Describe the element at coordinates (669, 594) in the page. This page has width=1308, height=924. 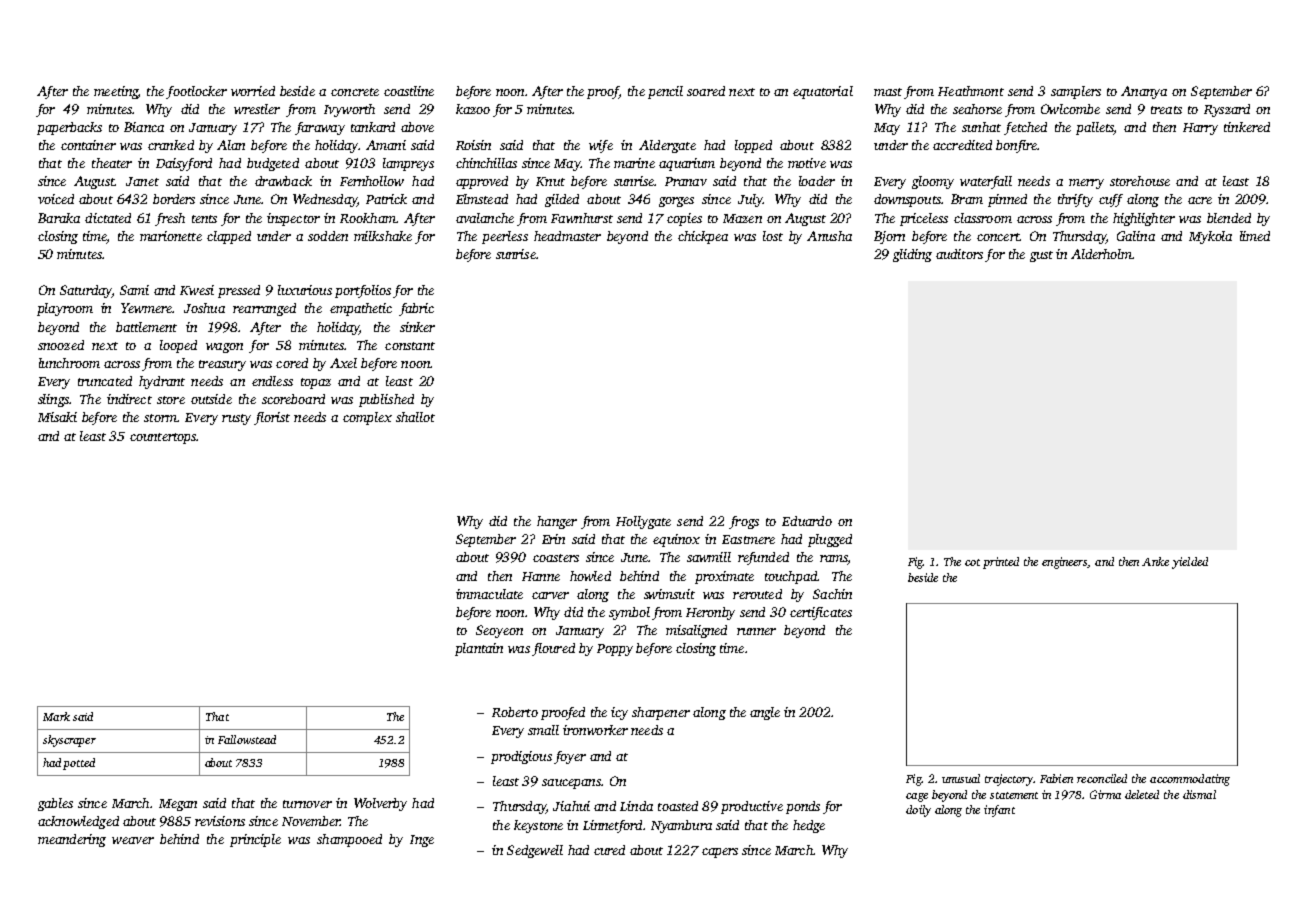
I see `swimsuit` at that location.
